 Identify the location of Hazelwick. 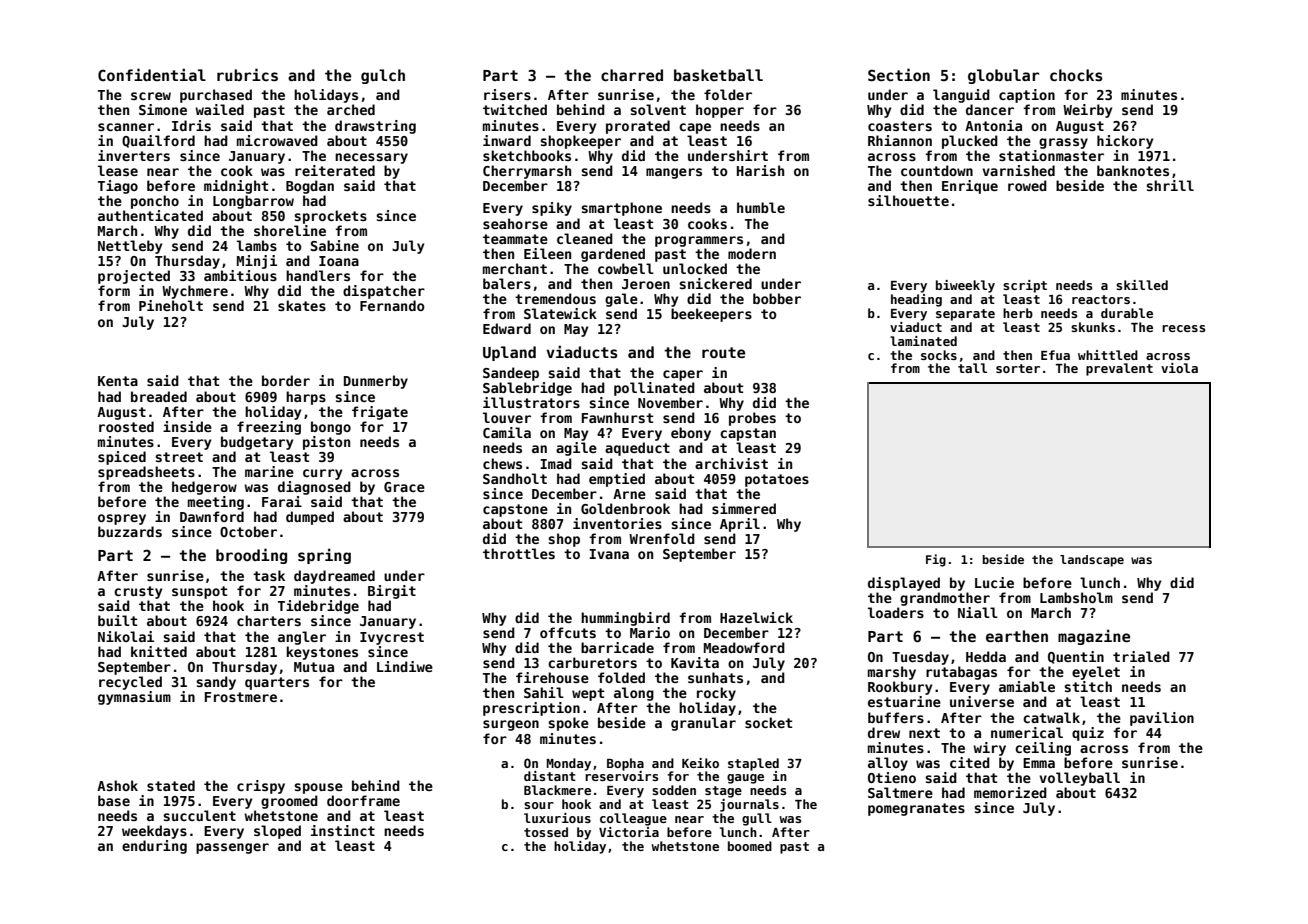
(756, 617).
